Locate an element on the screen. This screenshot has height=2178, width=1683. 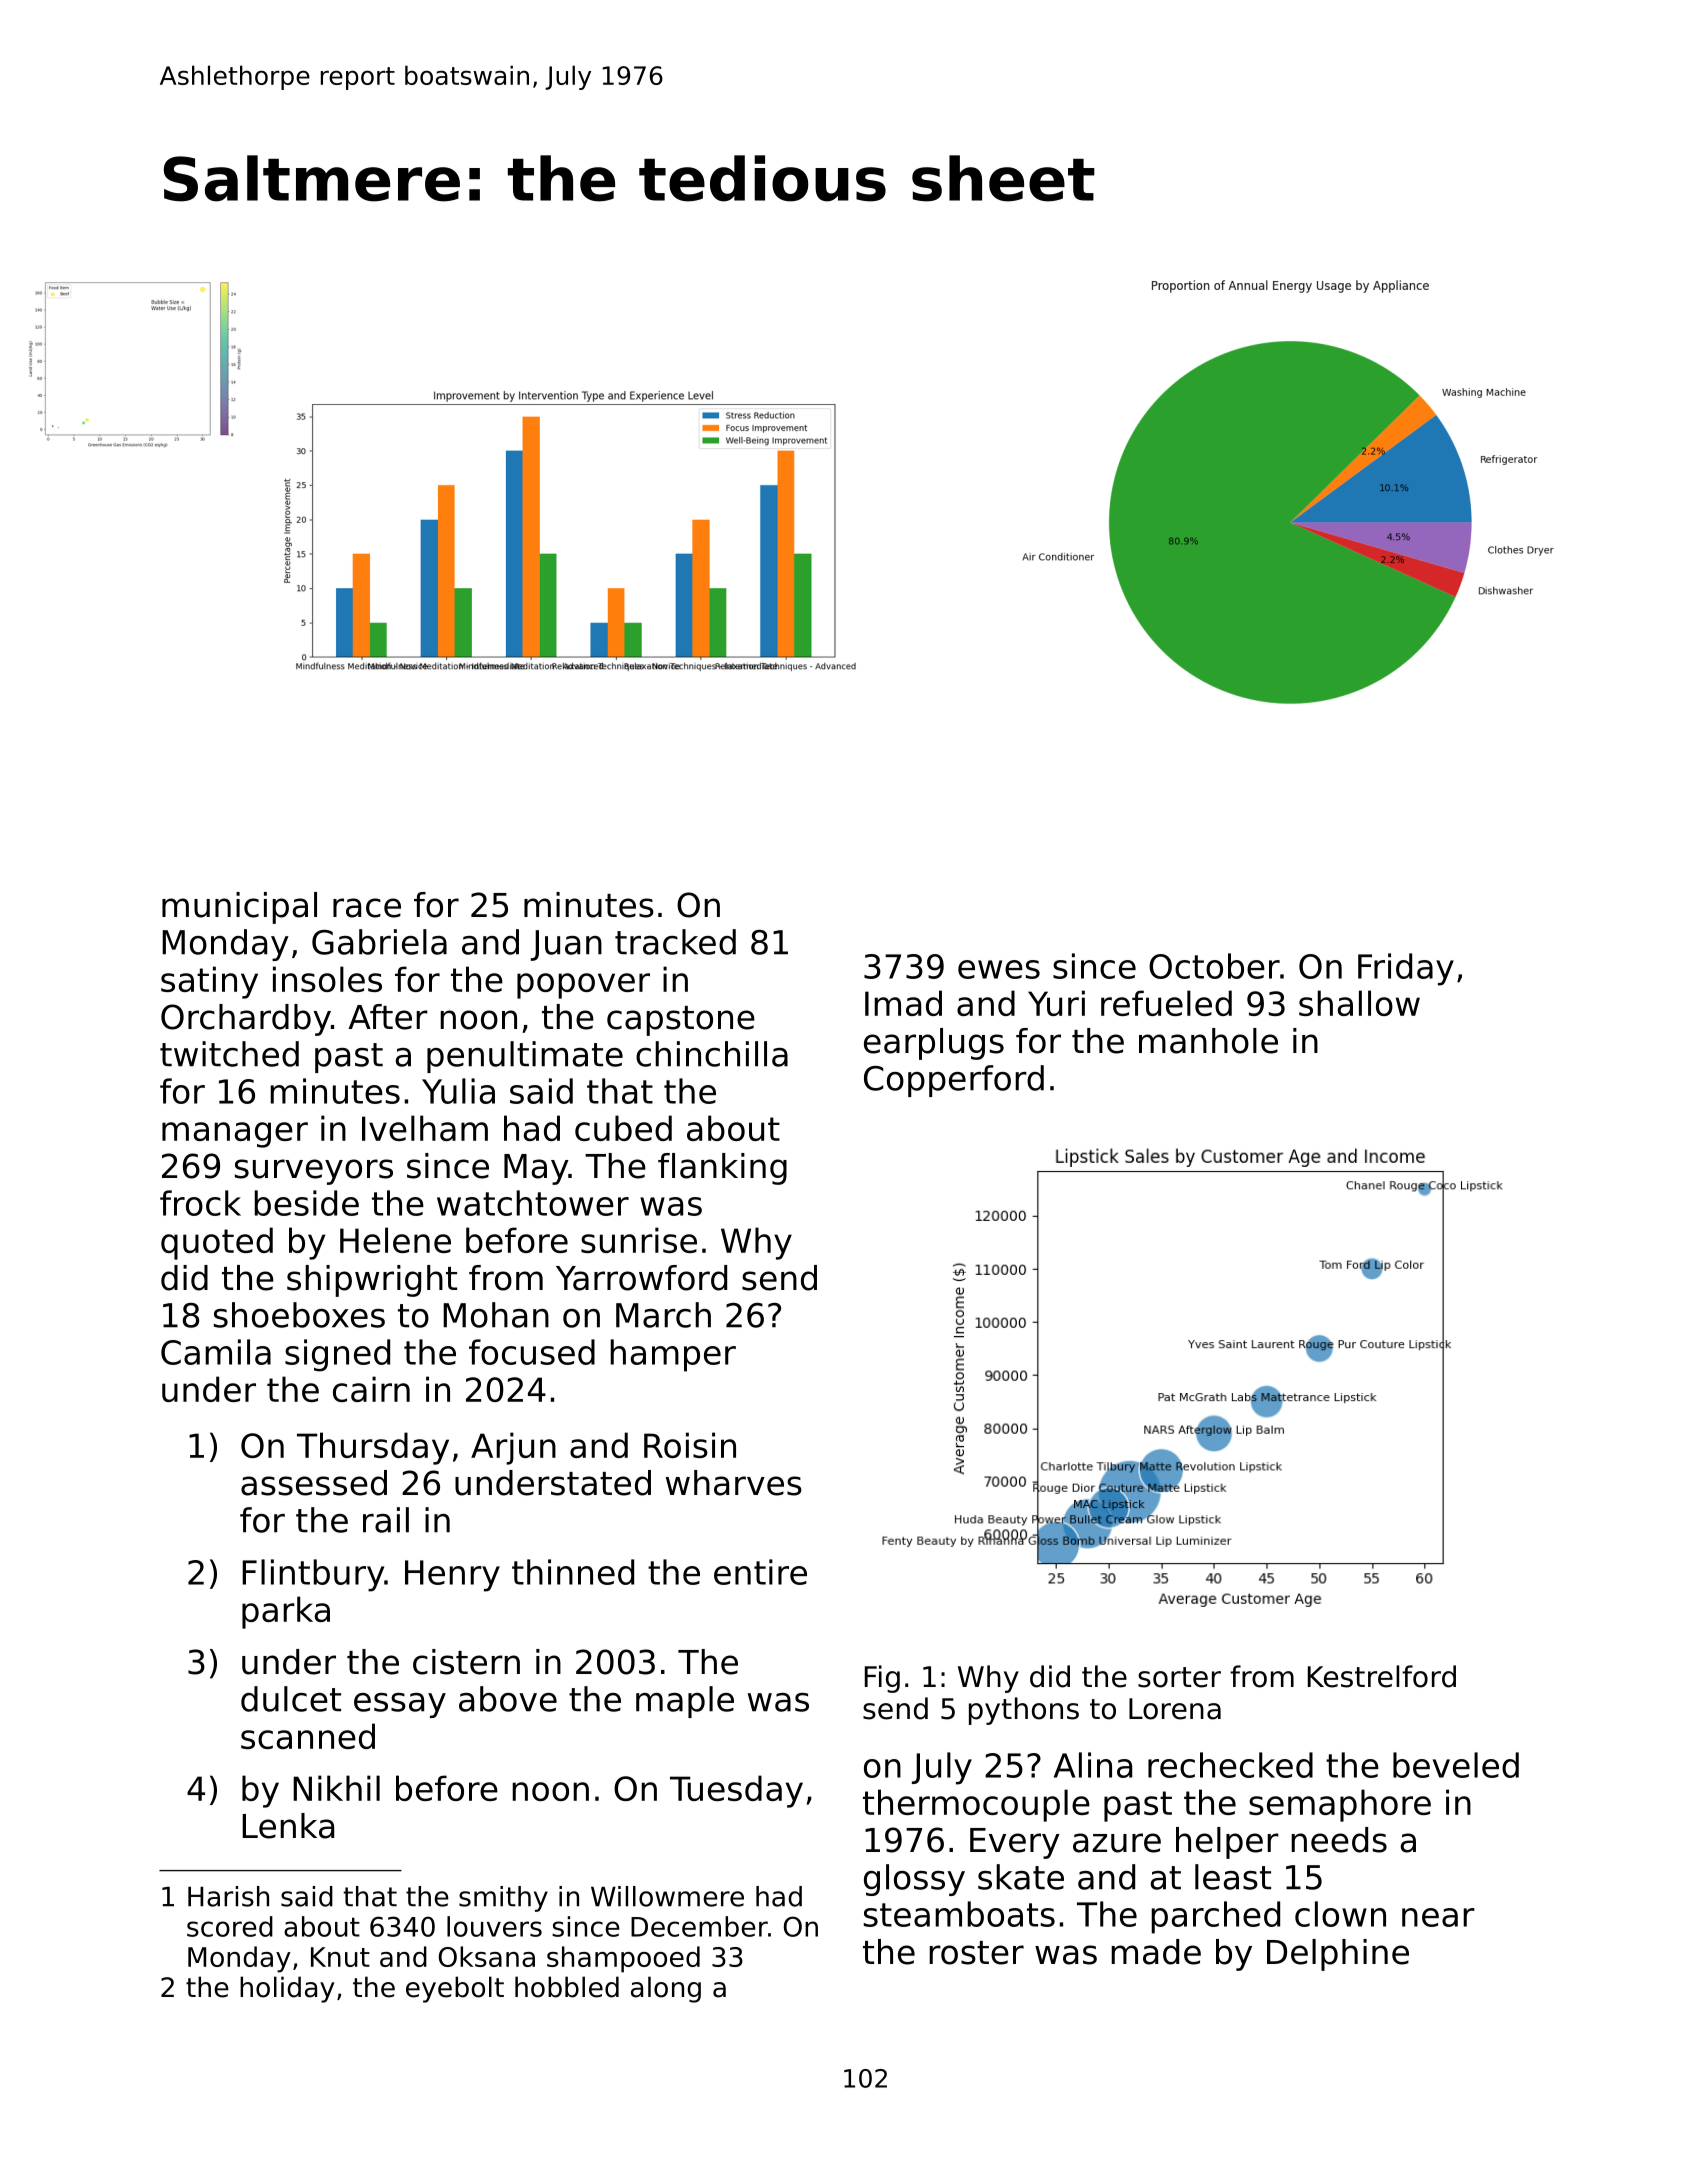
scored is located at coordinates (230, 1926).
